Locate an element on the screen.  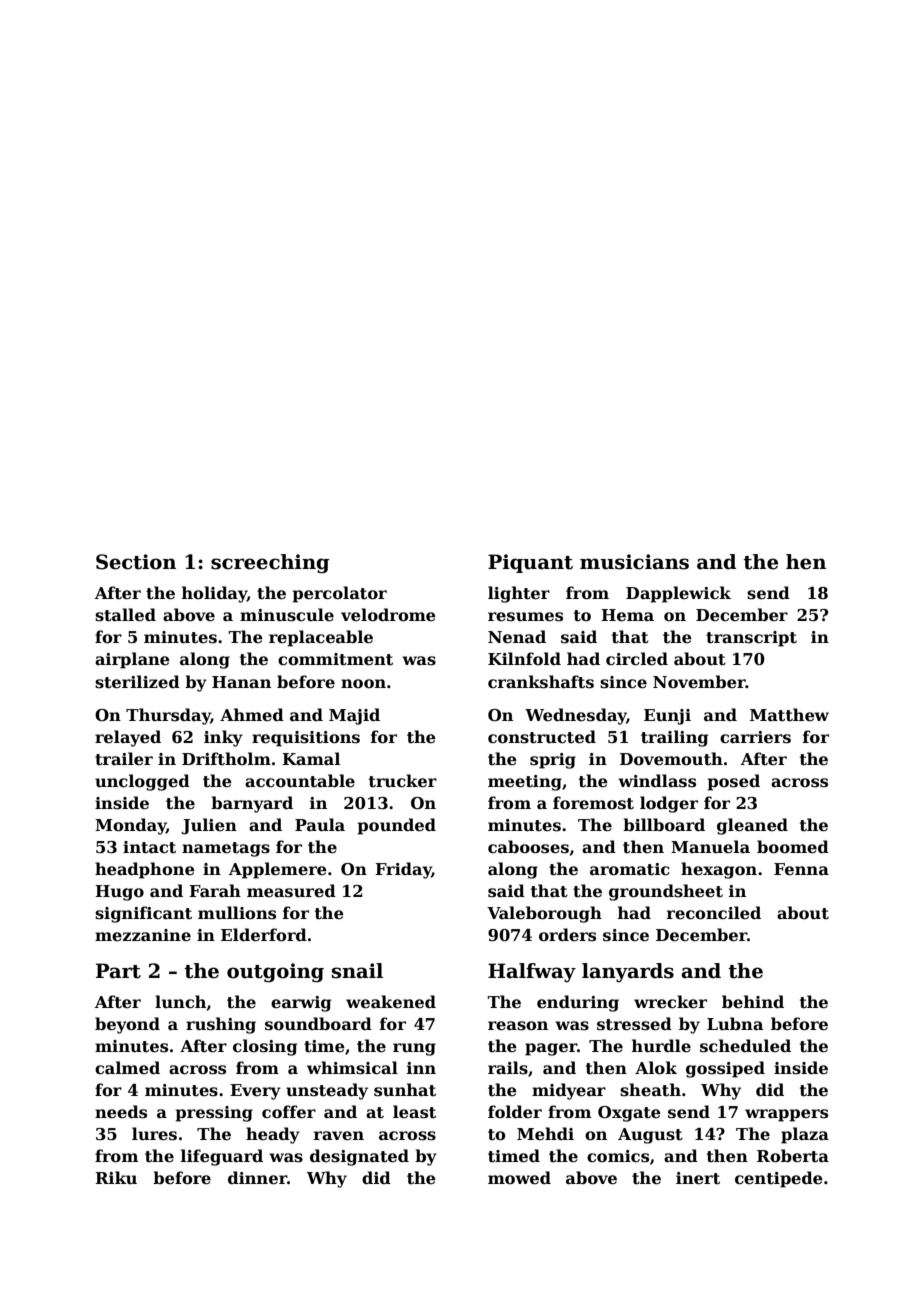
cabooses is located at coordinates (528, 847).
